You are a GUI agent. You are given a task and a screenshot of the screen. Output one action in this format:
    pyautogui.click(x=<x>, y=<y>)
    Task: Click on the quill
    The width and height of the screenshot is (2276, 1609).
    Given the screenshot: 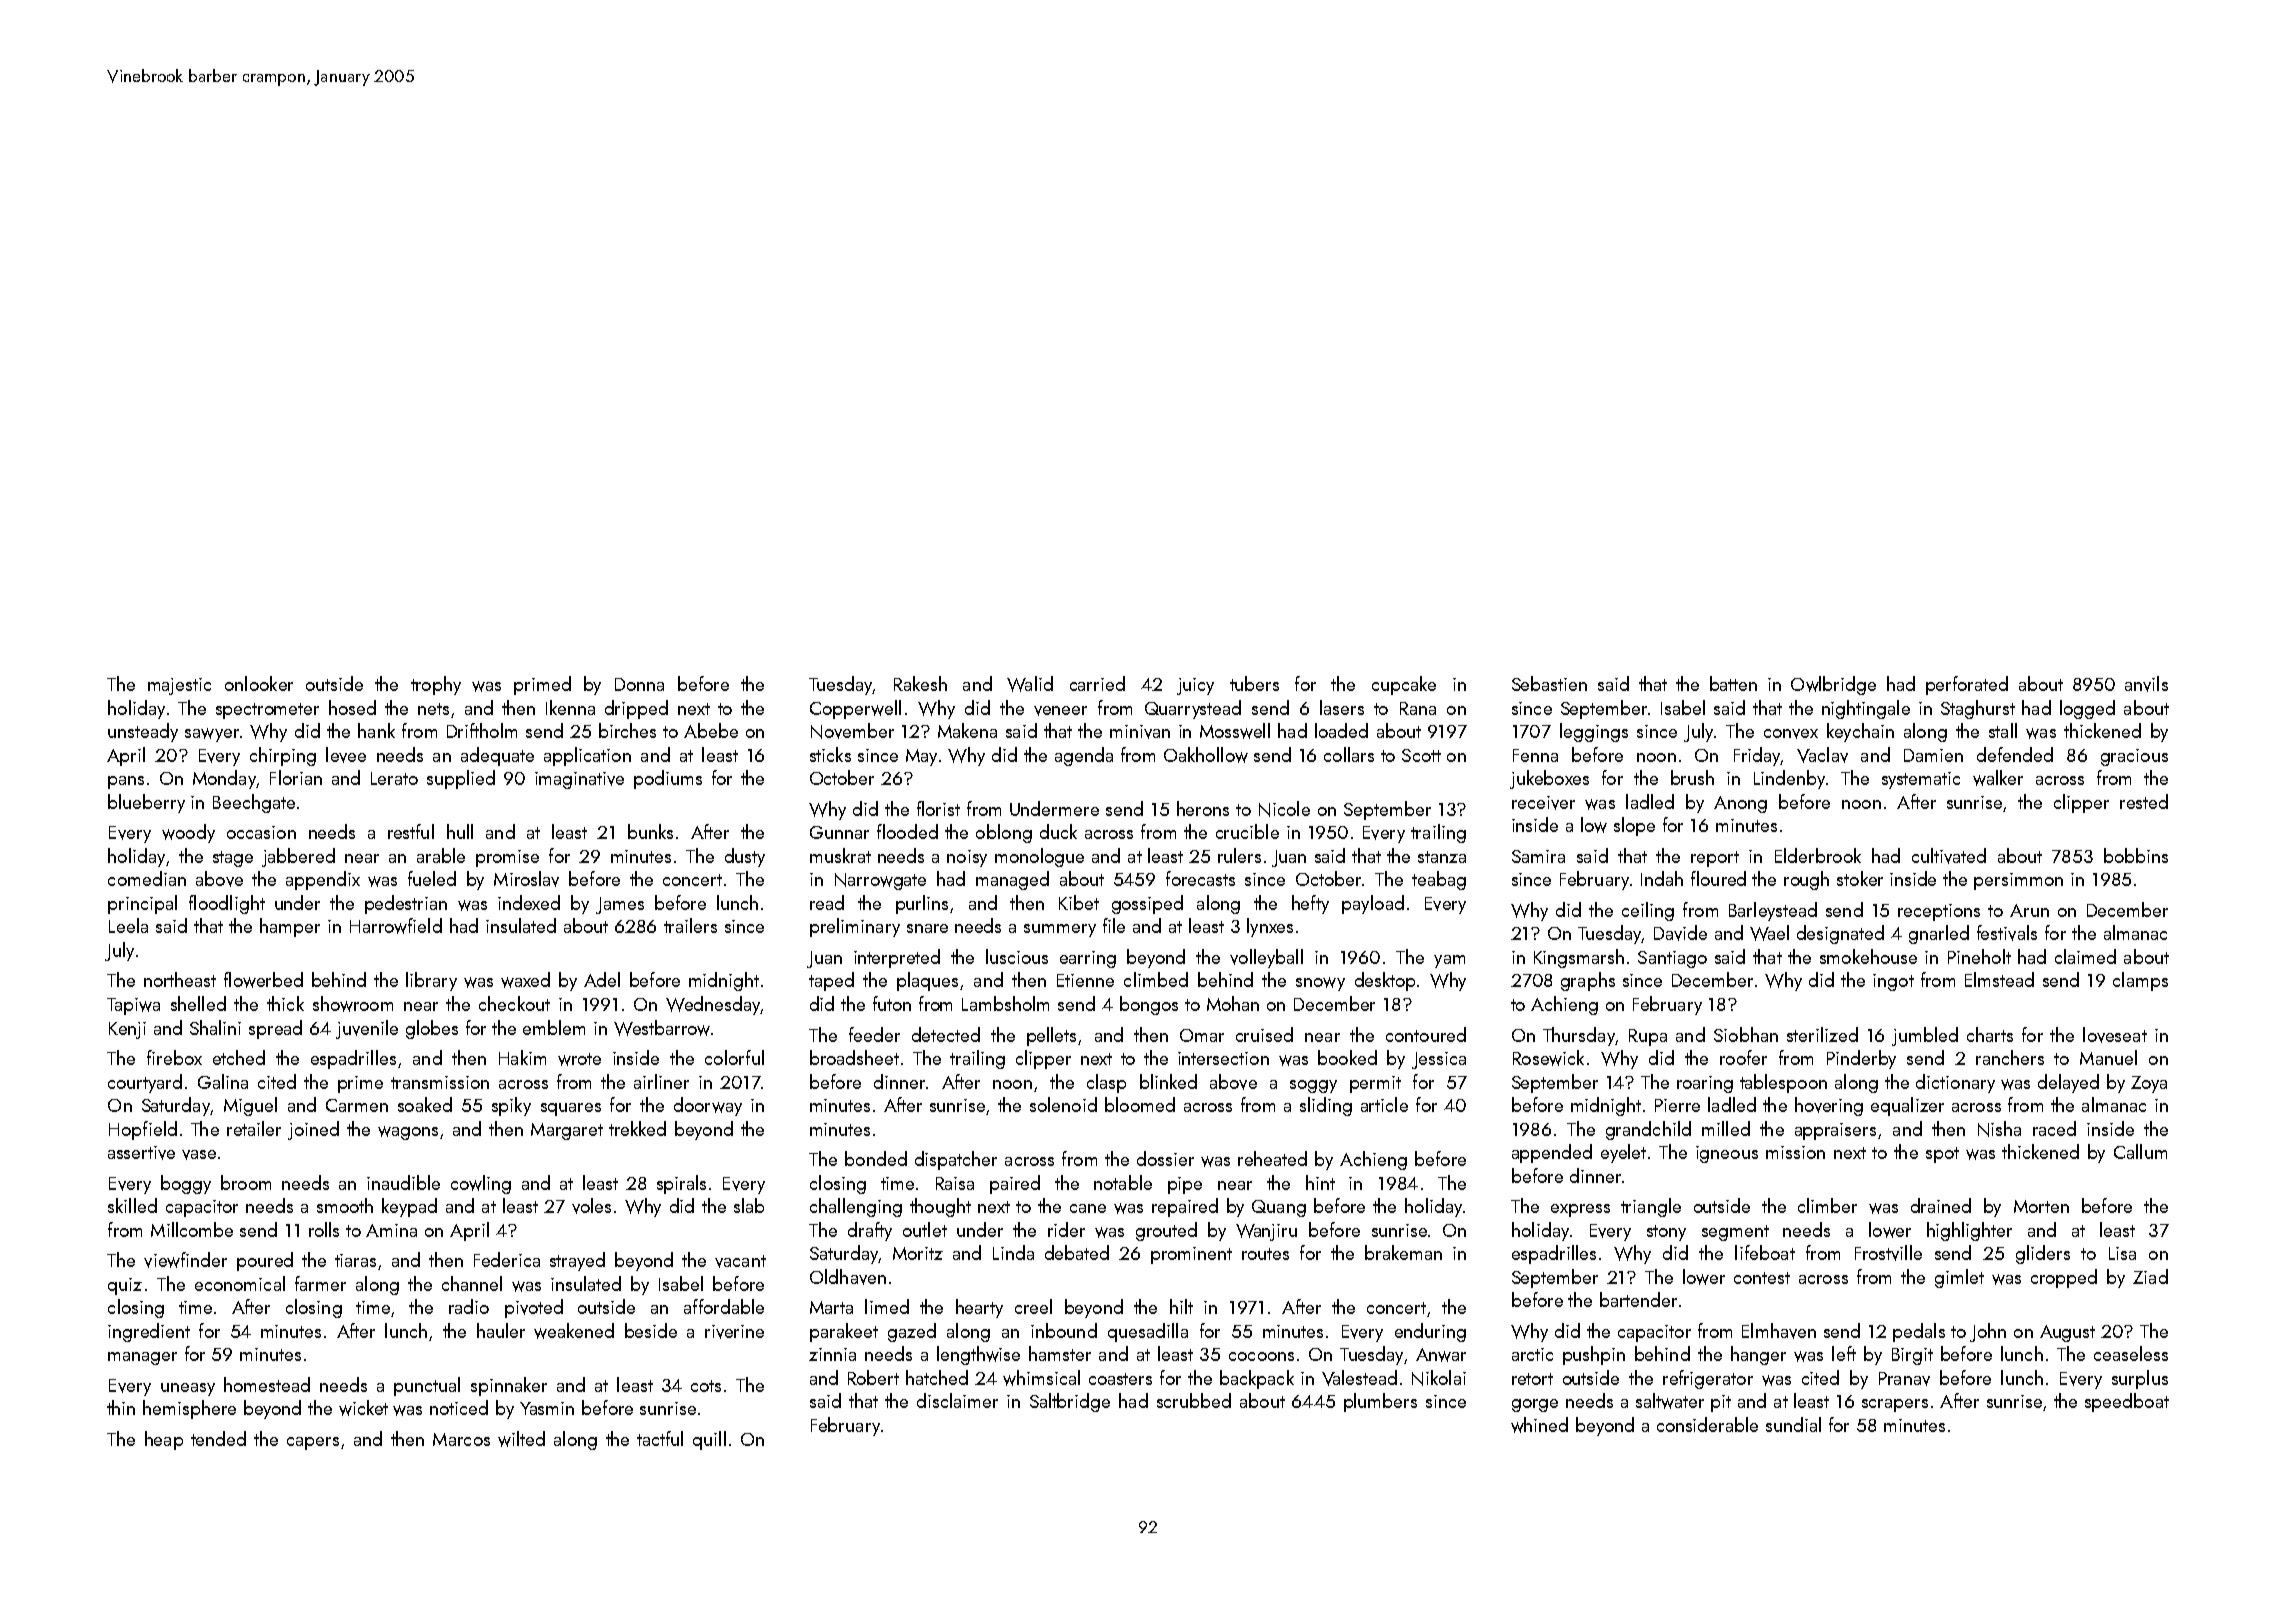 What is the action you would take?
    pyautogui.click(x=709, y=1440)
